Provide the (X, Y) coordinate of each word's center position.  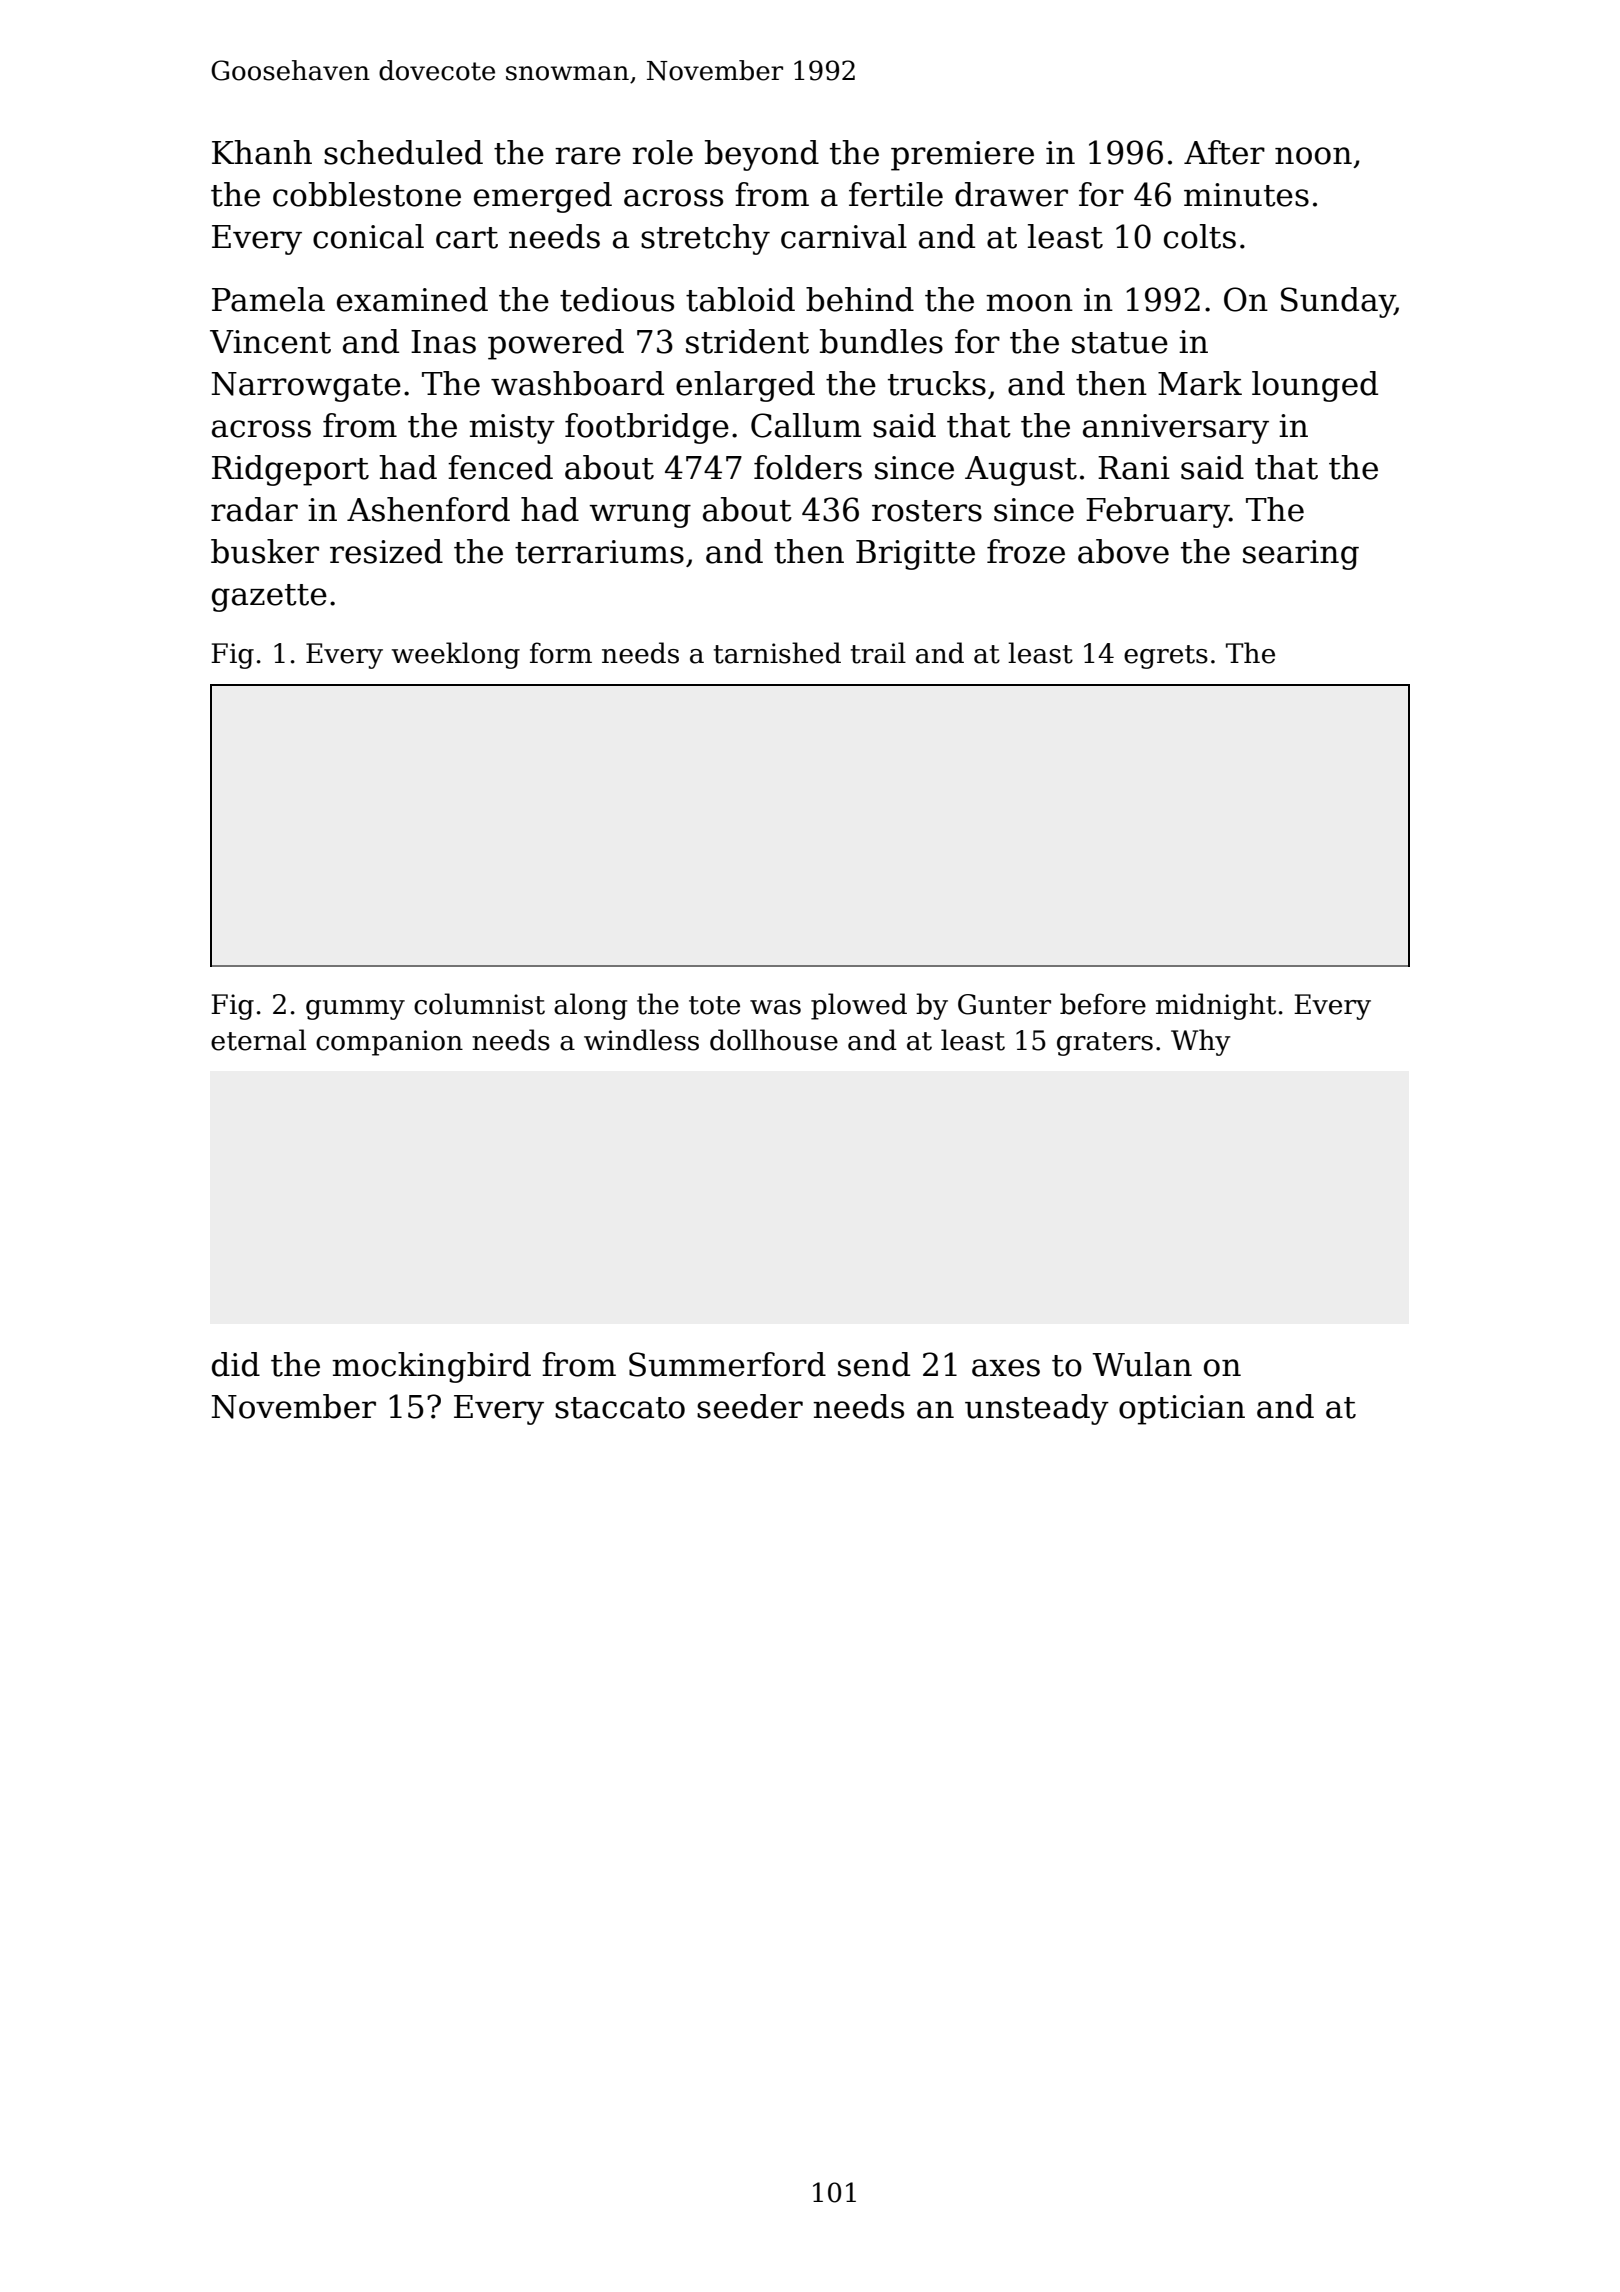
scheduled (403, 152)
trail (878, 653)
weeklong (456, 655)
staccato (620, 1408)
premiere (962, 156)
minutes (1246, 195)
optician (1182, 1410)
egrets (1166, 657)
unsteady (1037, 1409)
